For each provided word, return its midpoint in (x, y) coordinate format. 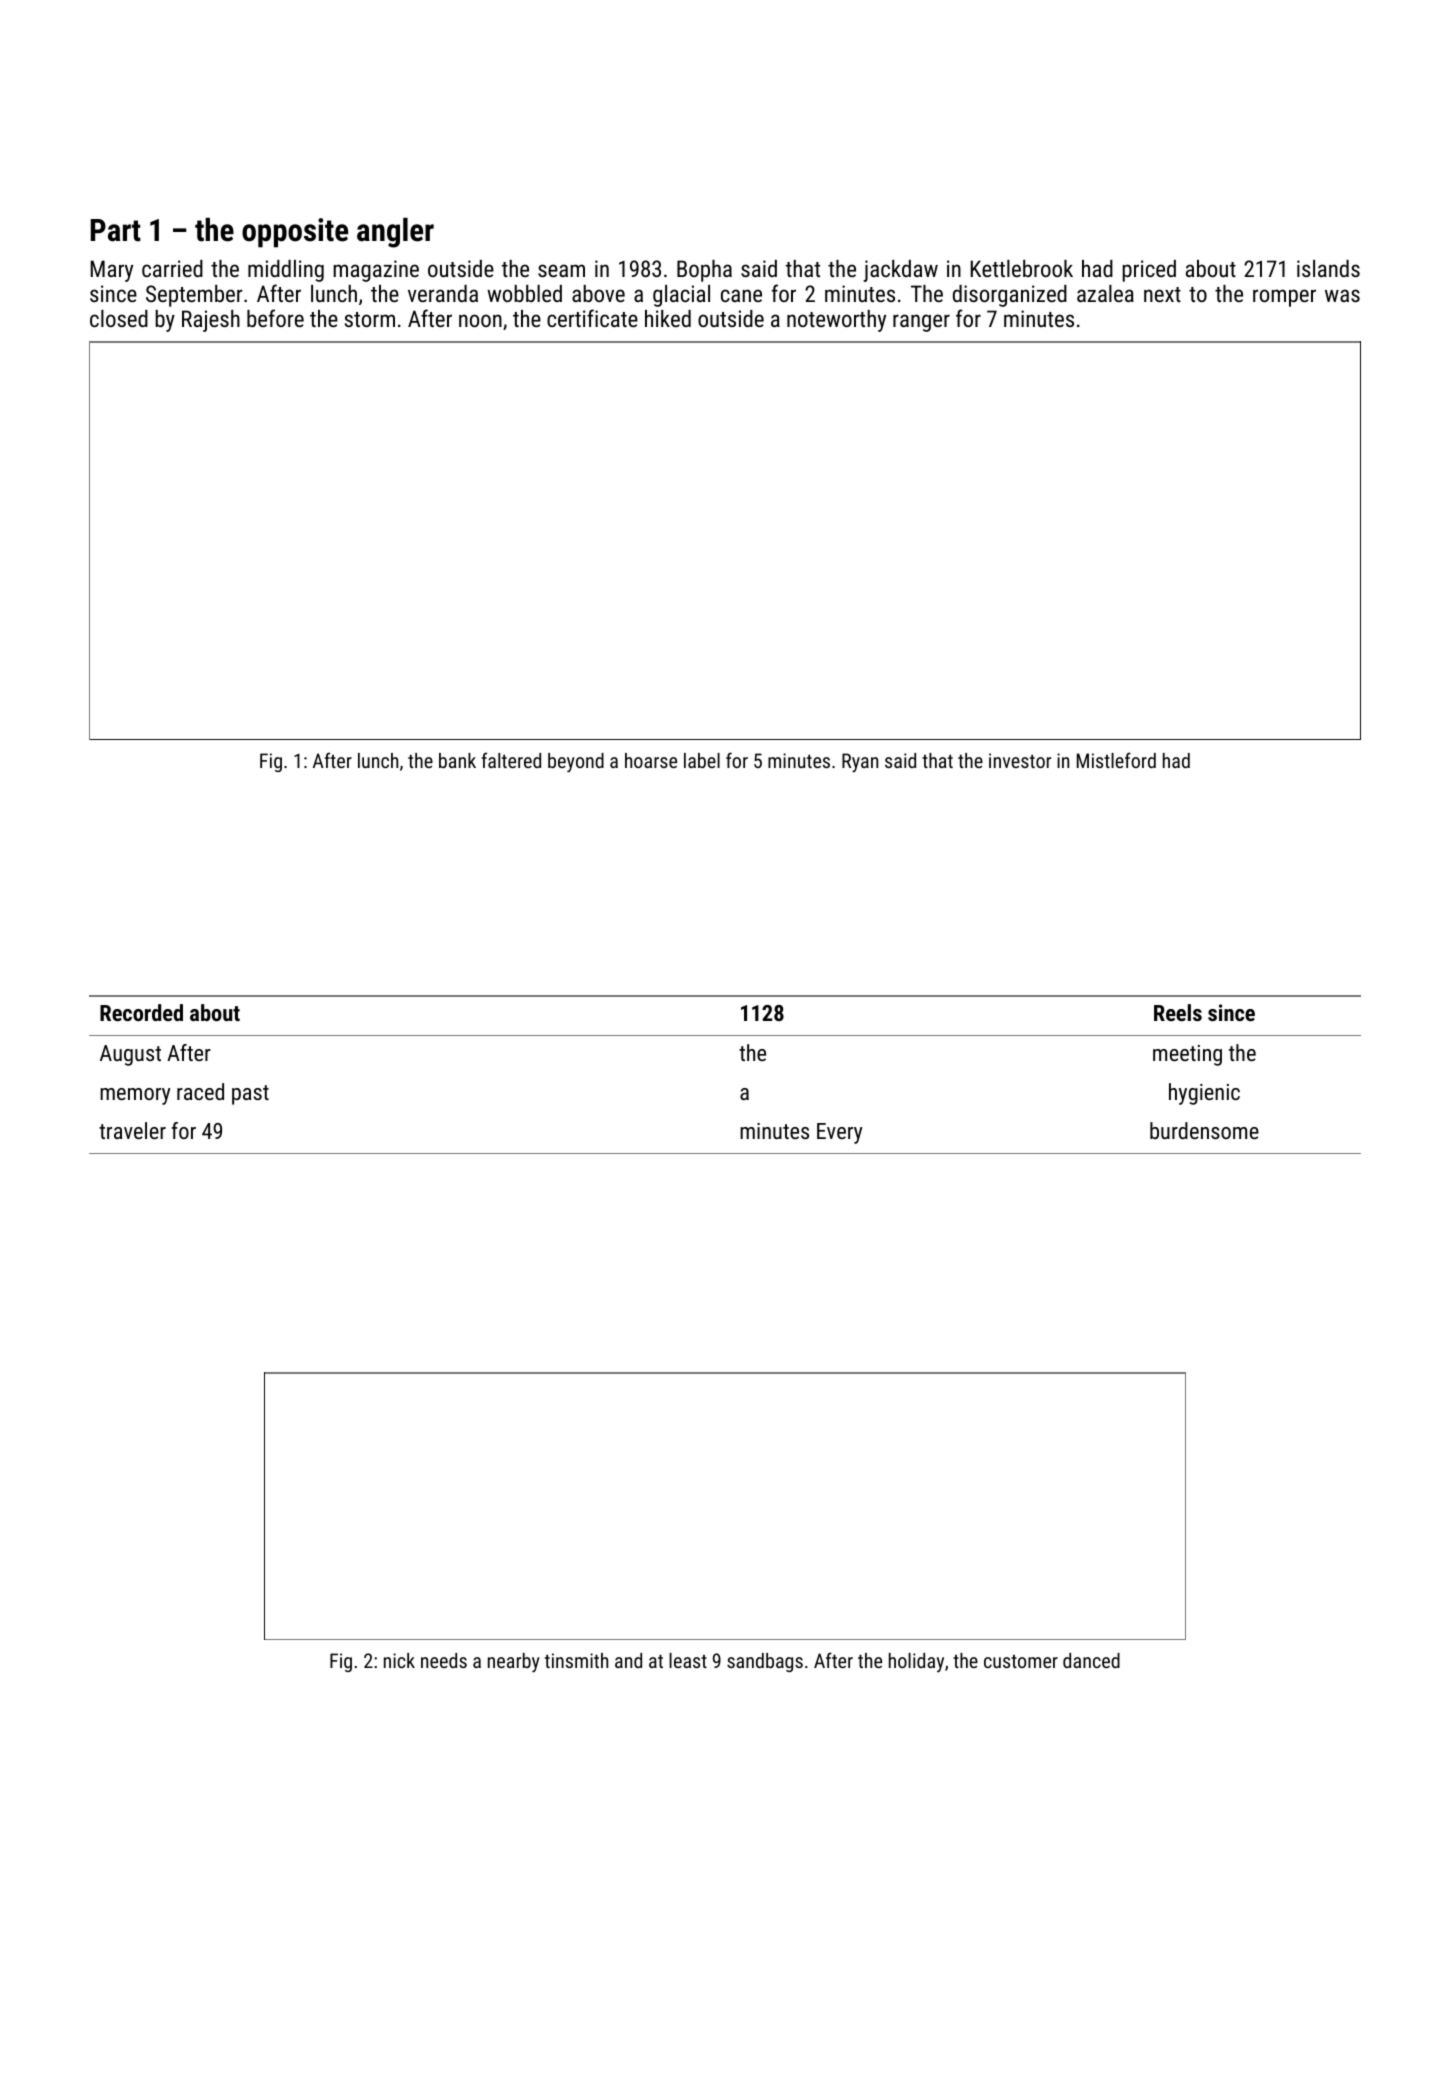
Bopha (704, 271)
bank (457, 760)
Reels (1178, 1012)
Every (839, 1133)
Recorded (141, 1012)
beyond (576, 763)
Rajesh (211, 321)
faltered (511, 760)
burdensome (1204, 1130)
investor (1020, 760)
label (702, 760)
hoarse (651, 760)
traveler (132, 1130)
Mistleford (1116, 760)
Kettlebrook (1022, 268)
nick (399, 1660)
